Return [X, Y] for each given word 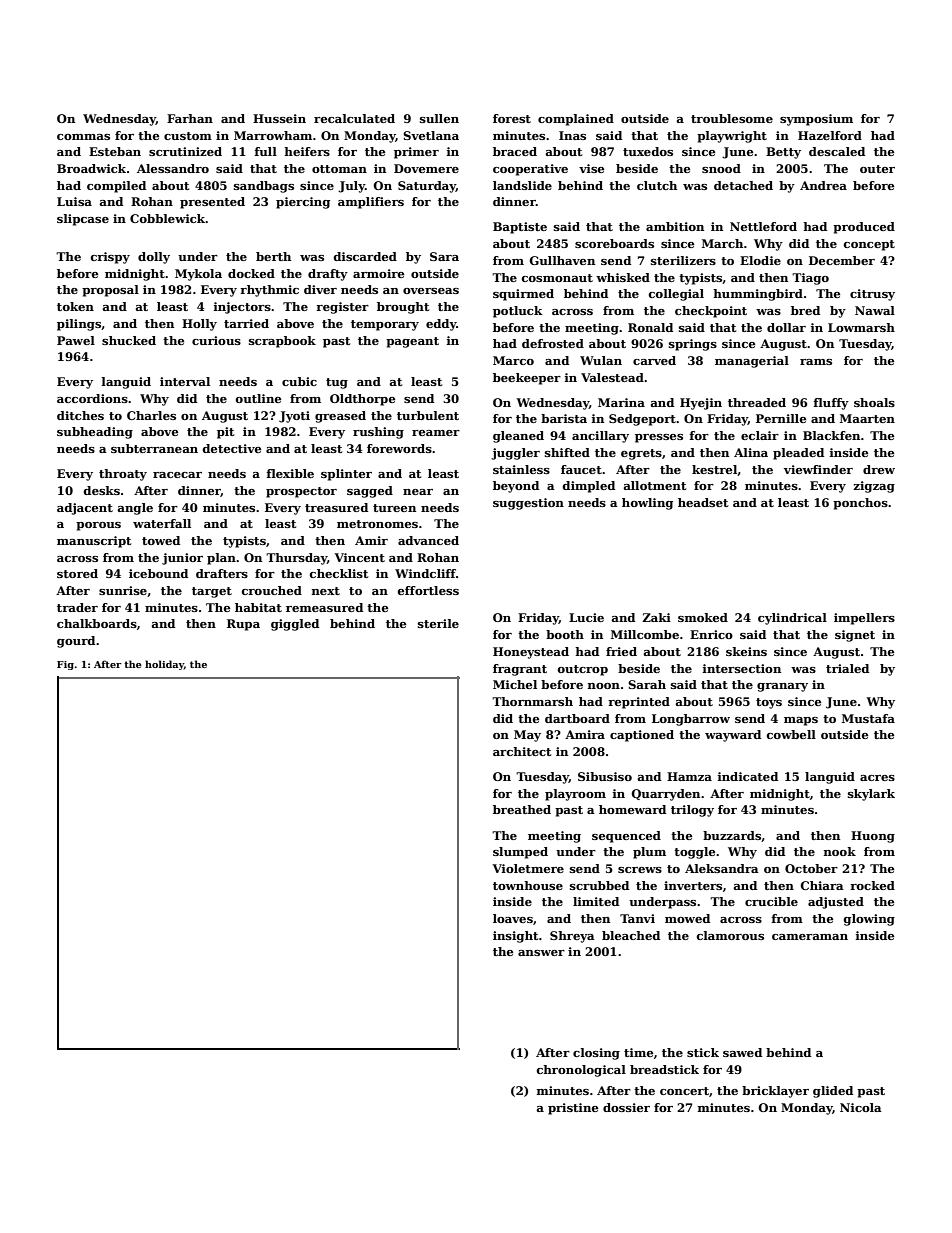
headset [703, 502]
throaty [123, 475]
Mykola [198, 275]
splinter [346, 475]
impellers [864, 619]
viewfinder [818, 469]
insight [515, 937]
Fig [65, 665]
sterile [438, 623]
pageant [412, 342]
